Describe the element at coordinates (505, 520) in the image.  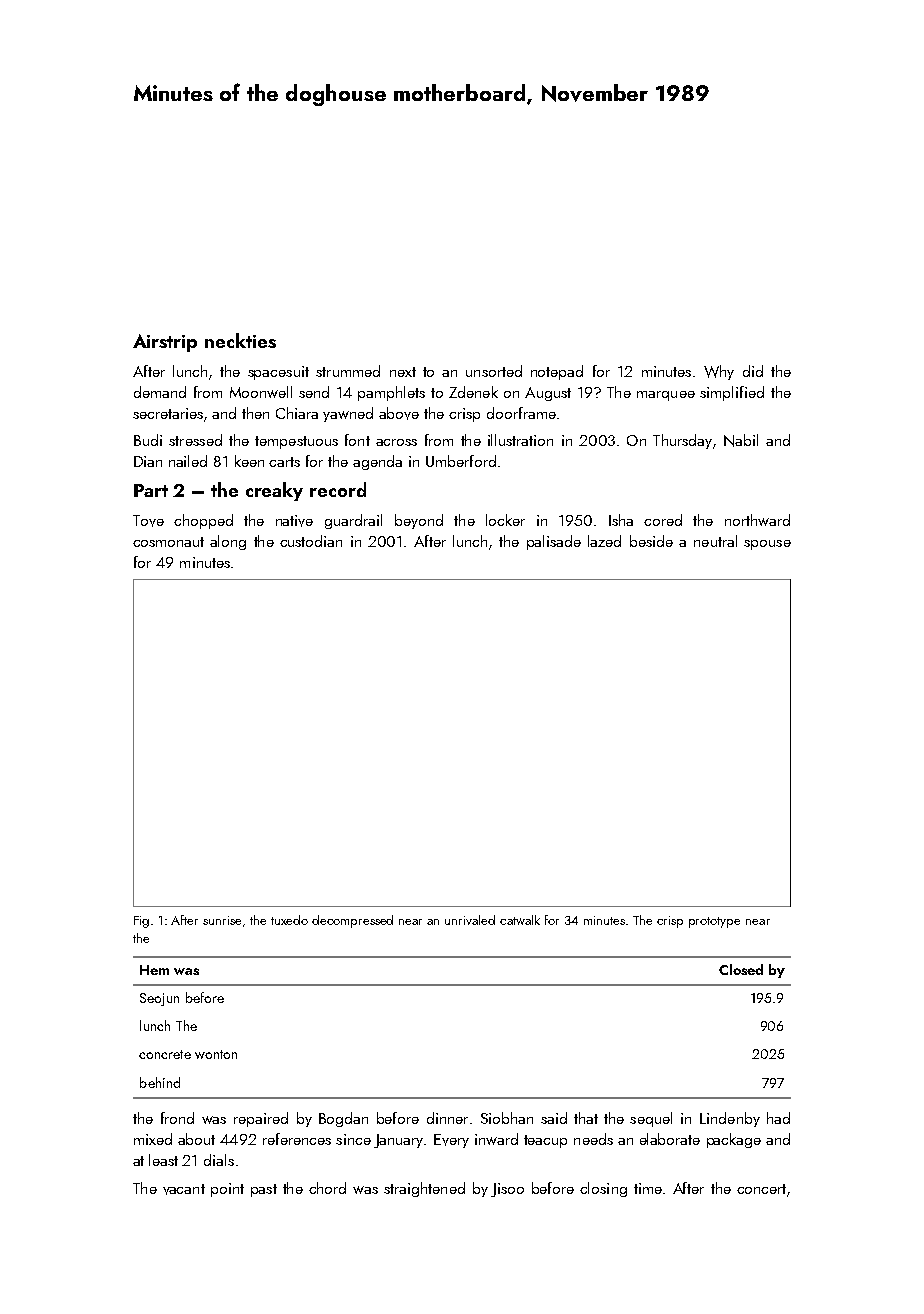
I see `locker` at that location.
